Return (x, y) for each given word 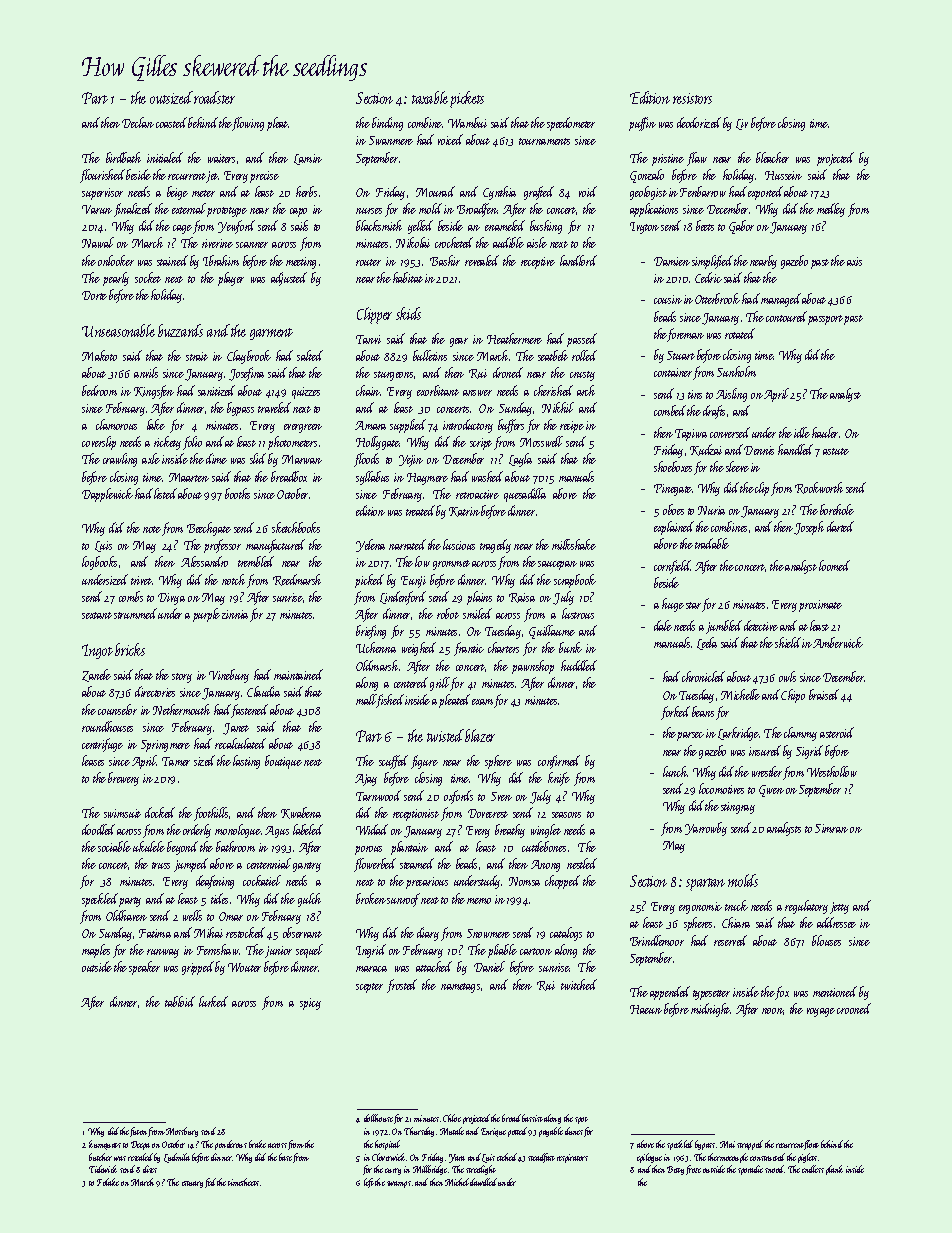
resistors (692, 98)
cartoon (536, 951)
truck (736, 905)
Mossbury (182, 1132)
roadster (214, 97)
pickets (467, 99)
